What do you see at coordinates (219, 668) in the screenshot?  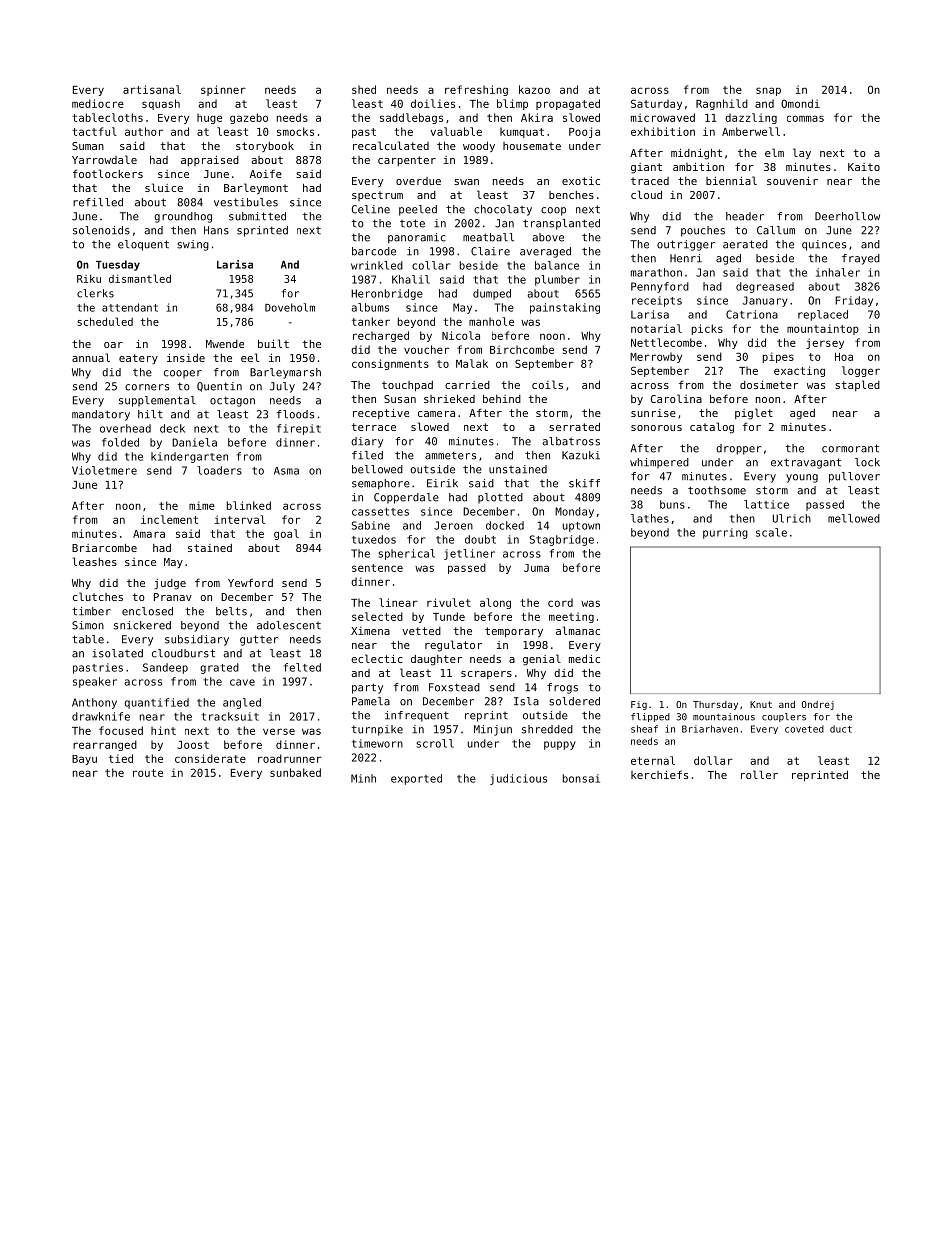 I see `grated` at bounding box center [219, 668].
